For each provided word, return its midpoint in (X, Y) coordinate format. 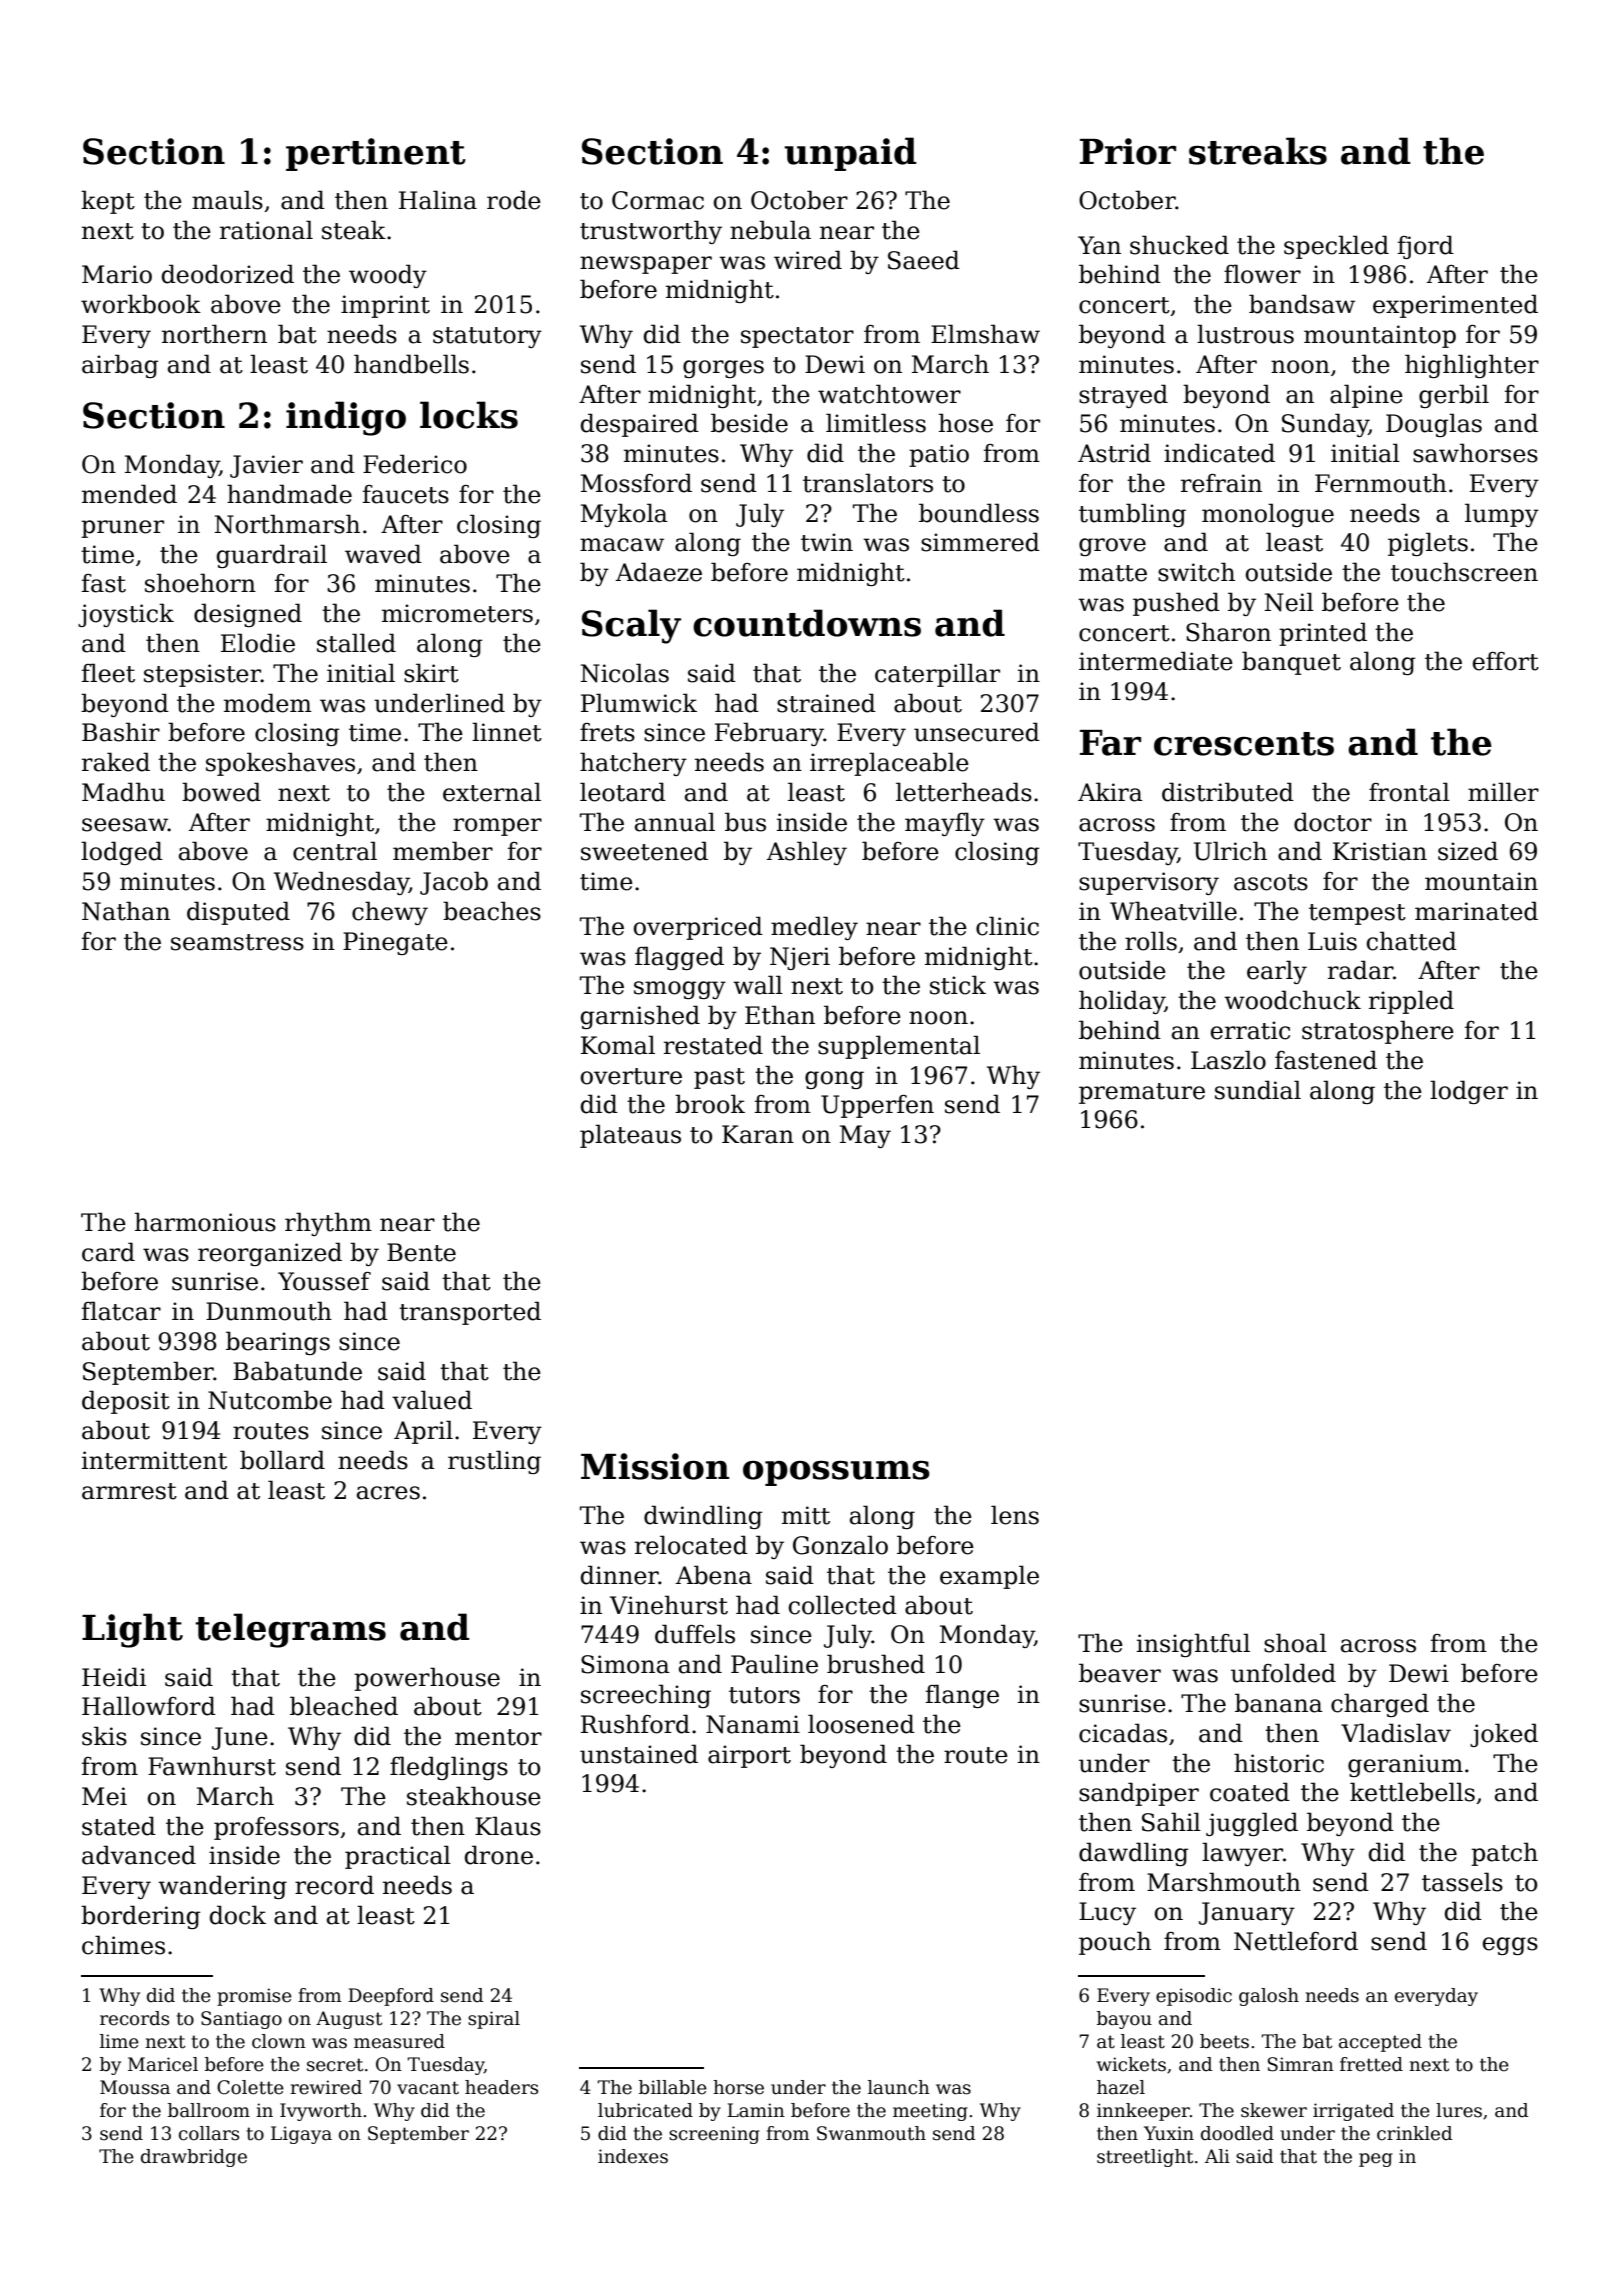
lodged (122, 853)
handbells (411, 364)
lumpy (1502, 515)
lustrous (1245, 334)
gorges (723, 369)
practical (398, 1857)
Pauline (774, 1664)
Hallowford (149, 1706)
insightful (1193, 1645)
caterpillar (937, 675)
